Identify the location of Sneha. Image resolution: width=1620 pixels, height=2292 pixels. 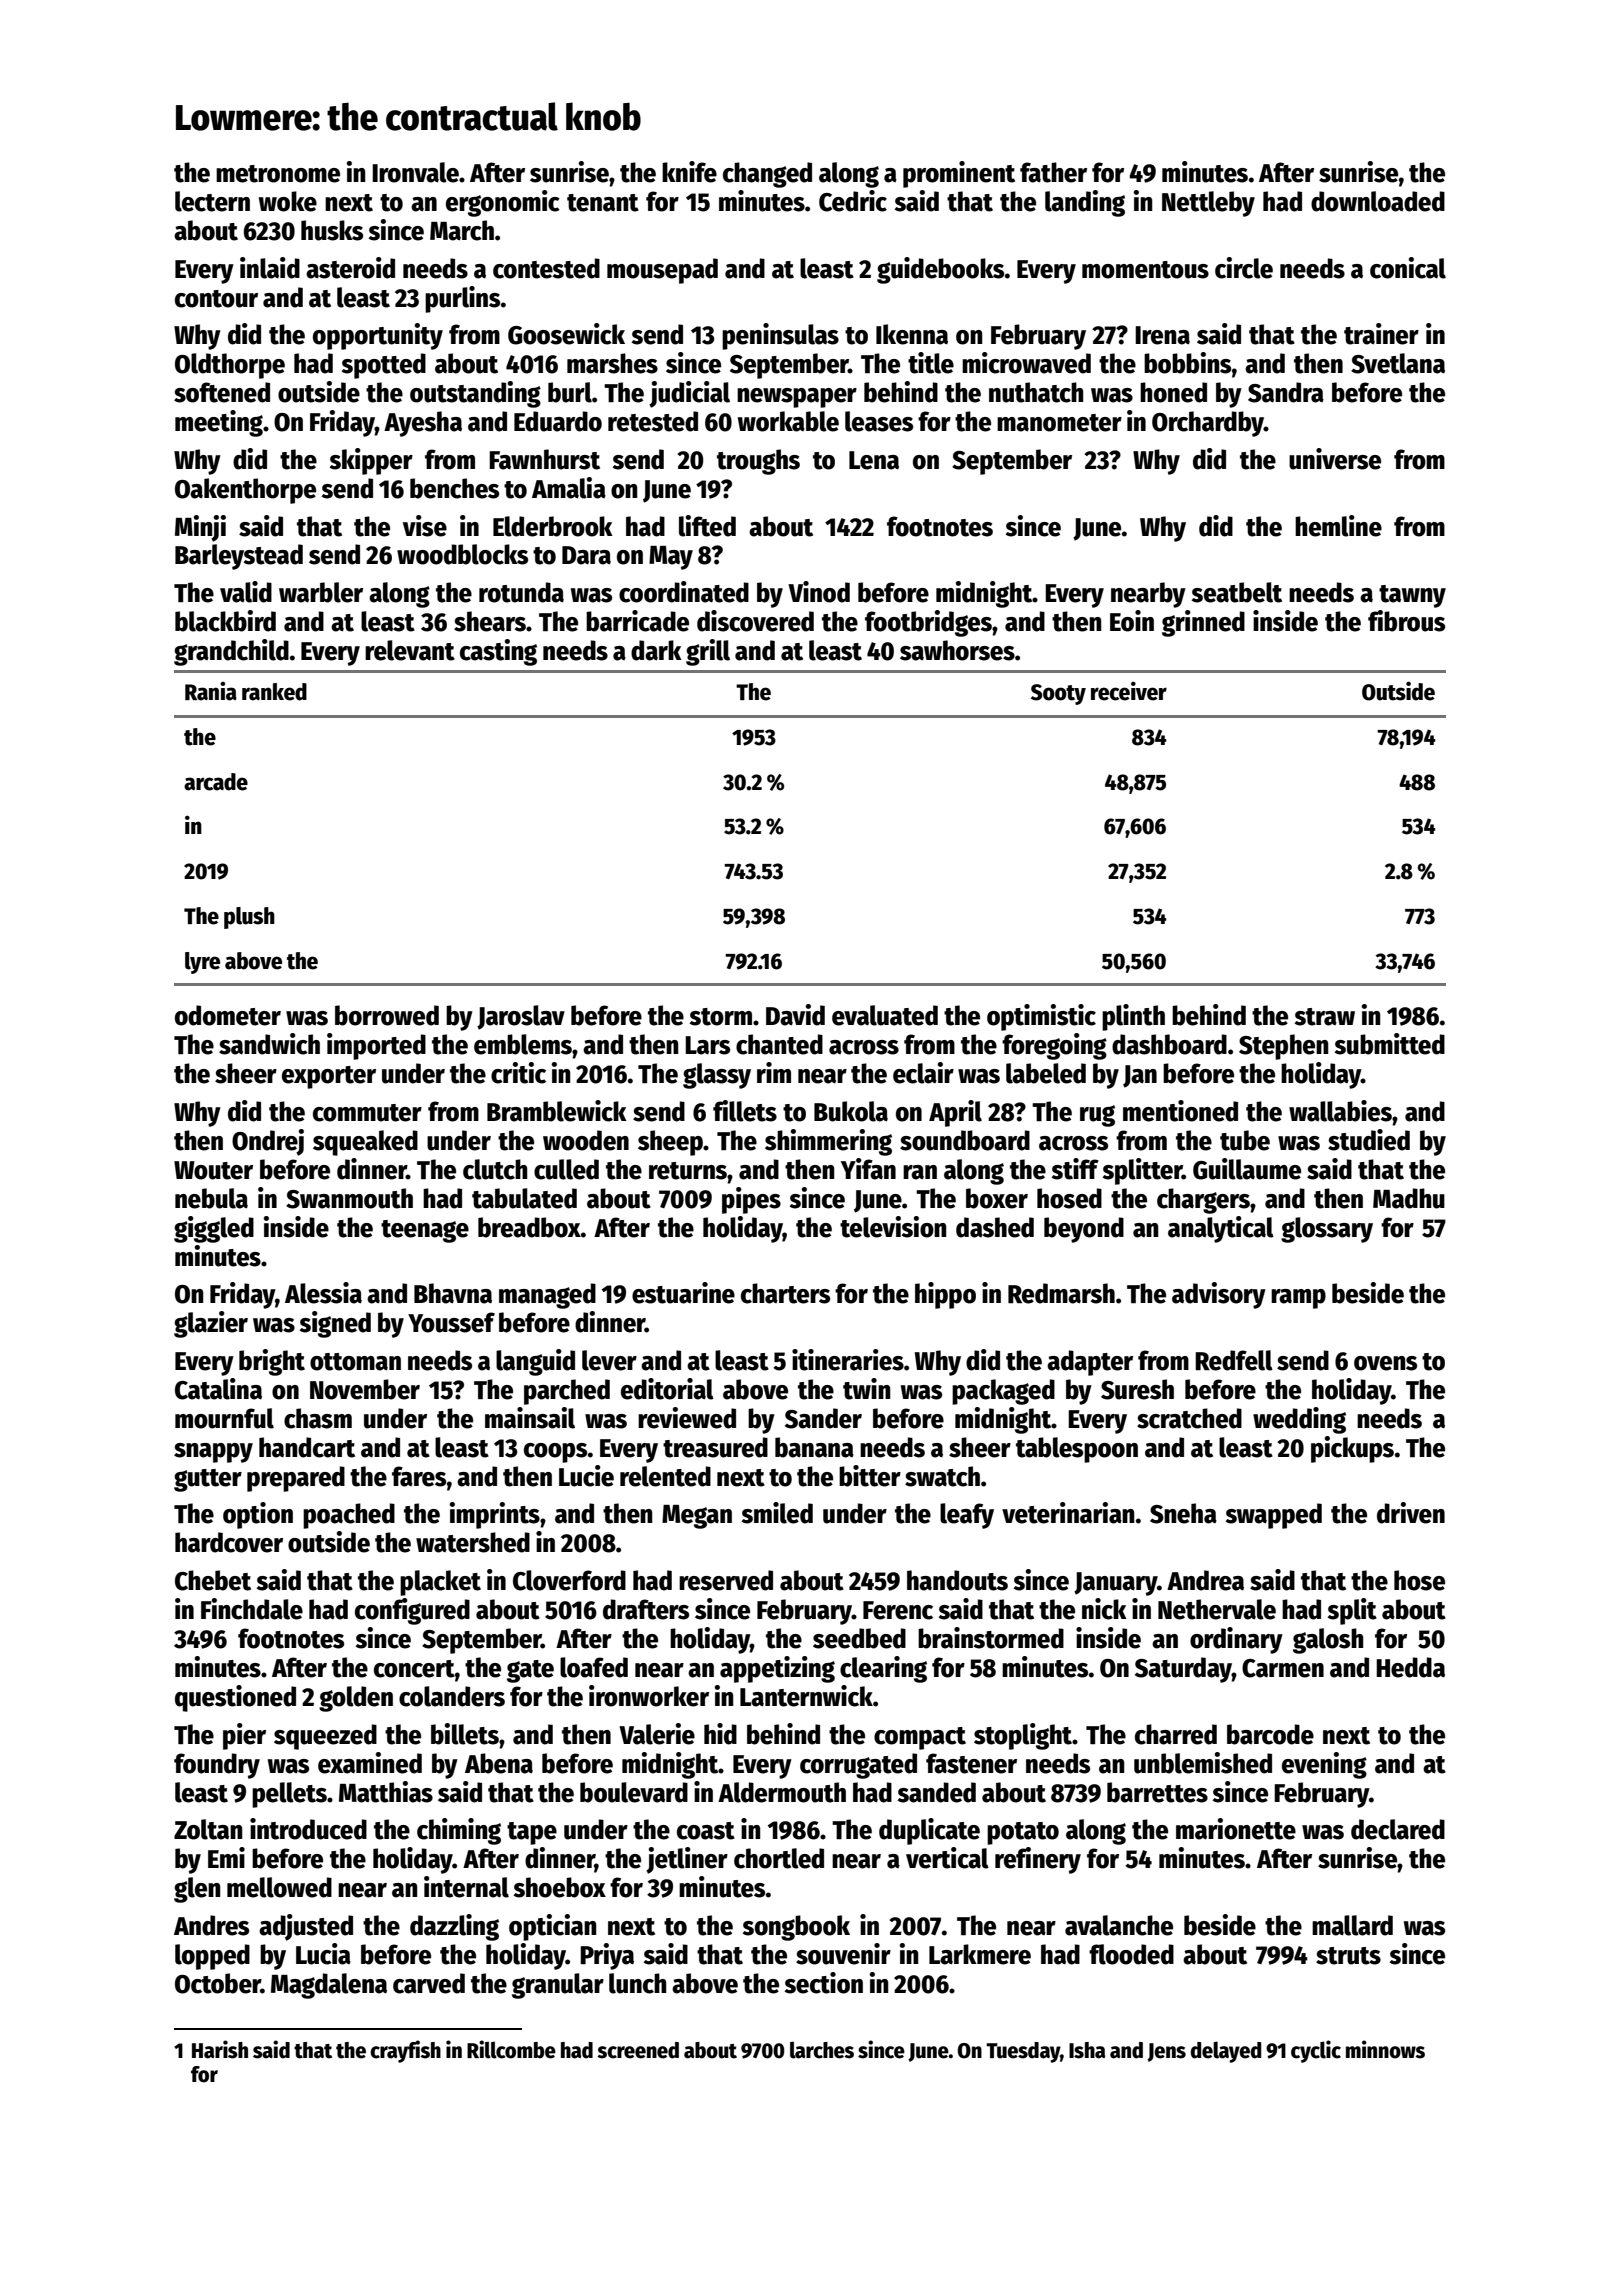
(1183, 1513).
